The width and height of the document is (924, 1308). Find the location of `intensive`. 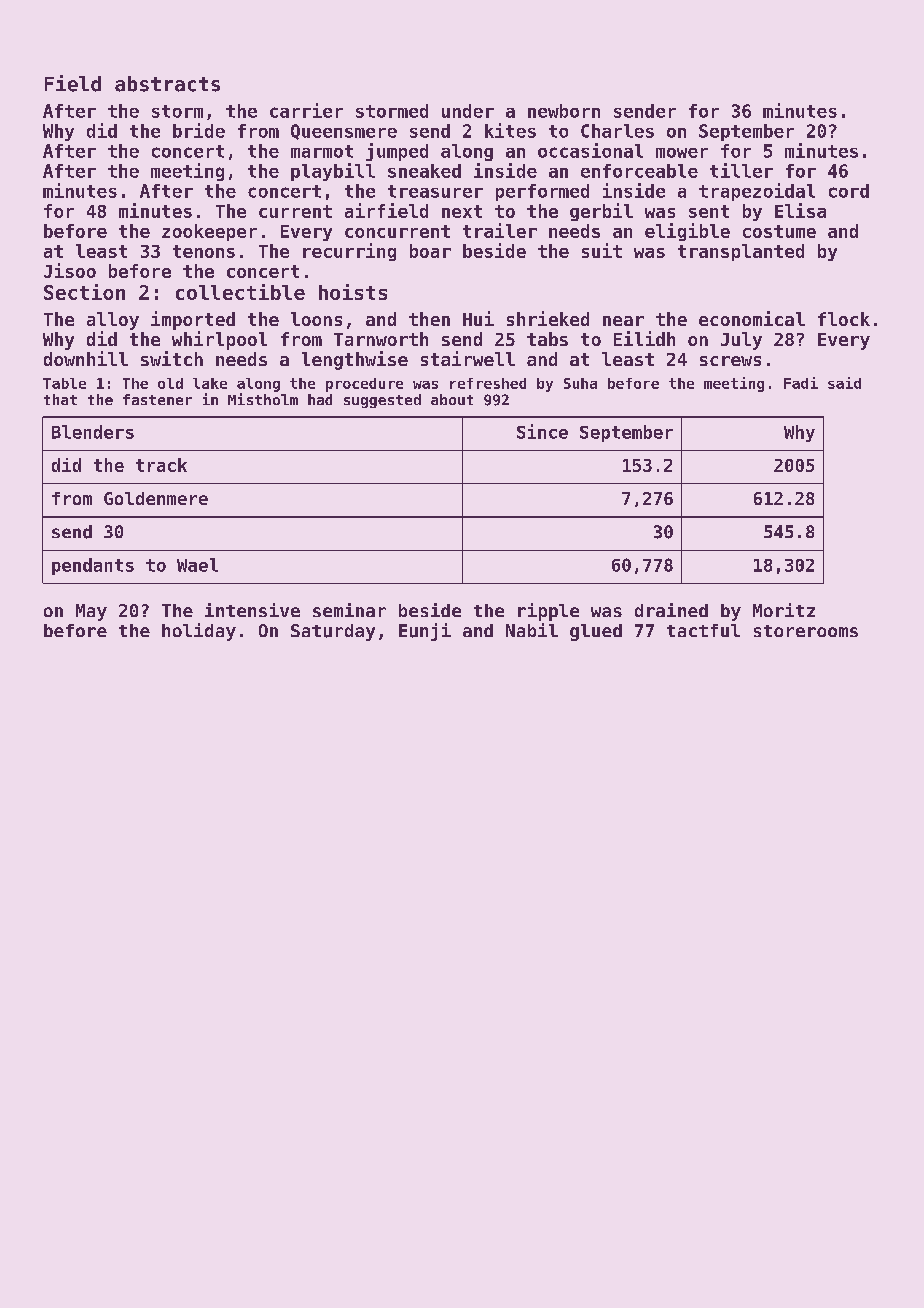

intensive is located at coordinates (252, 610).
